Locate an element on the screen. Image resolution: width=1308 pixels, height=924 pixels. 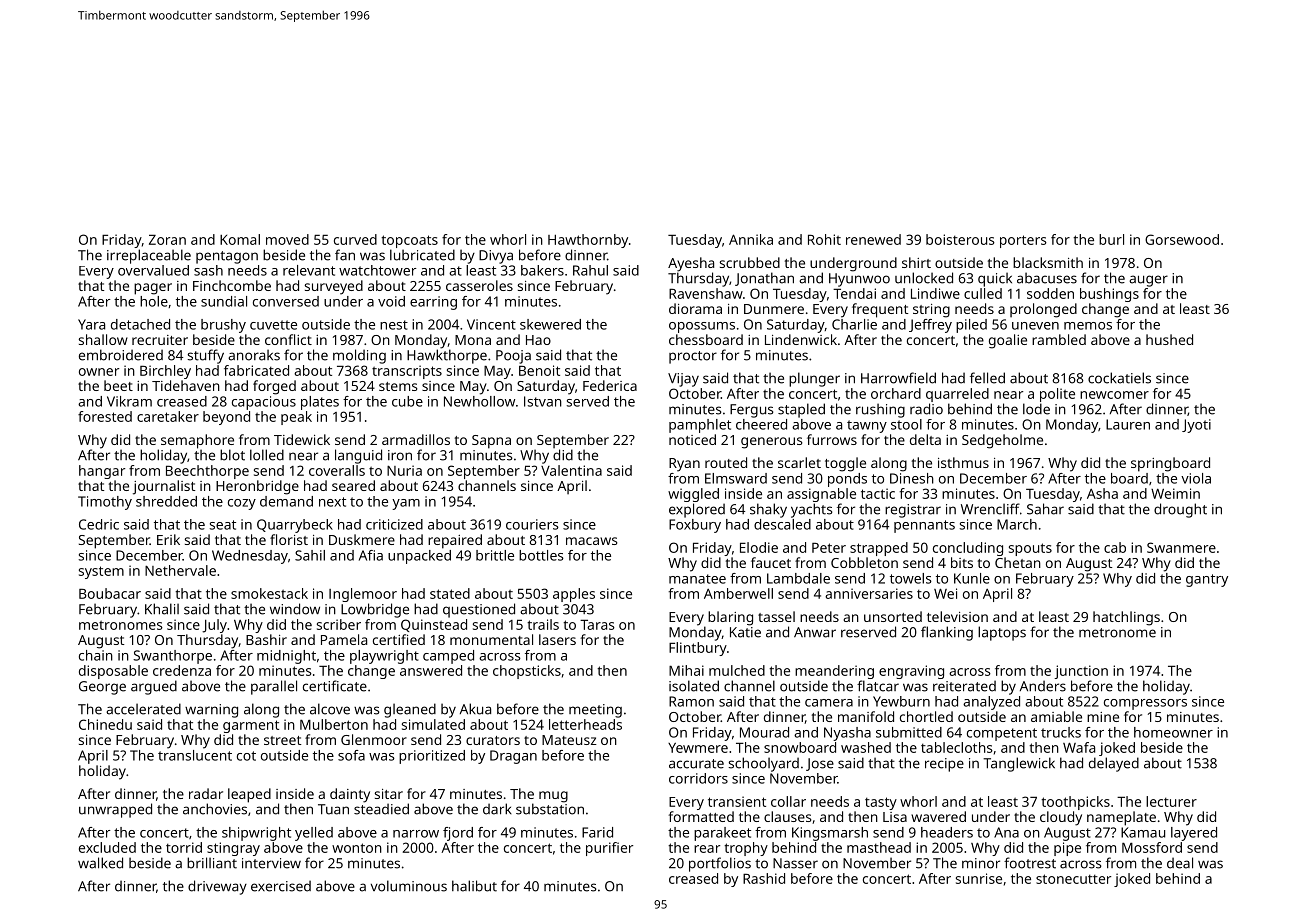
hatchlings is located at coordinates (1126, 618).
